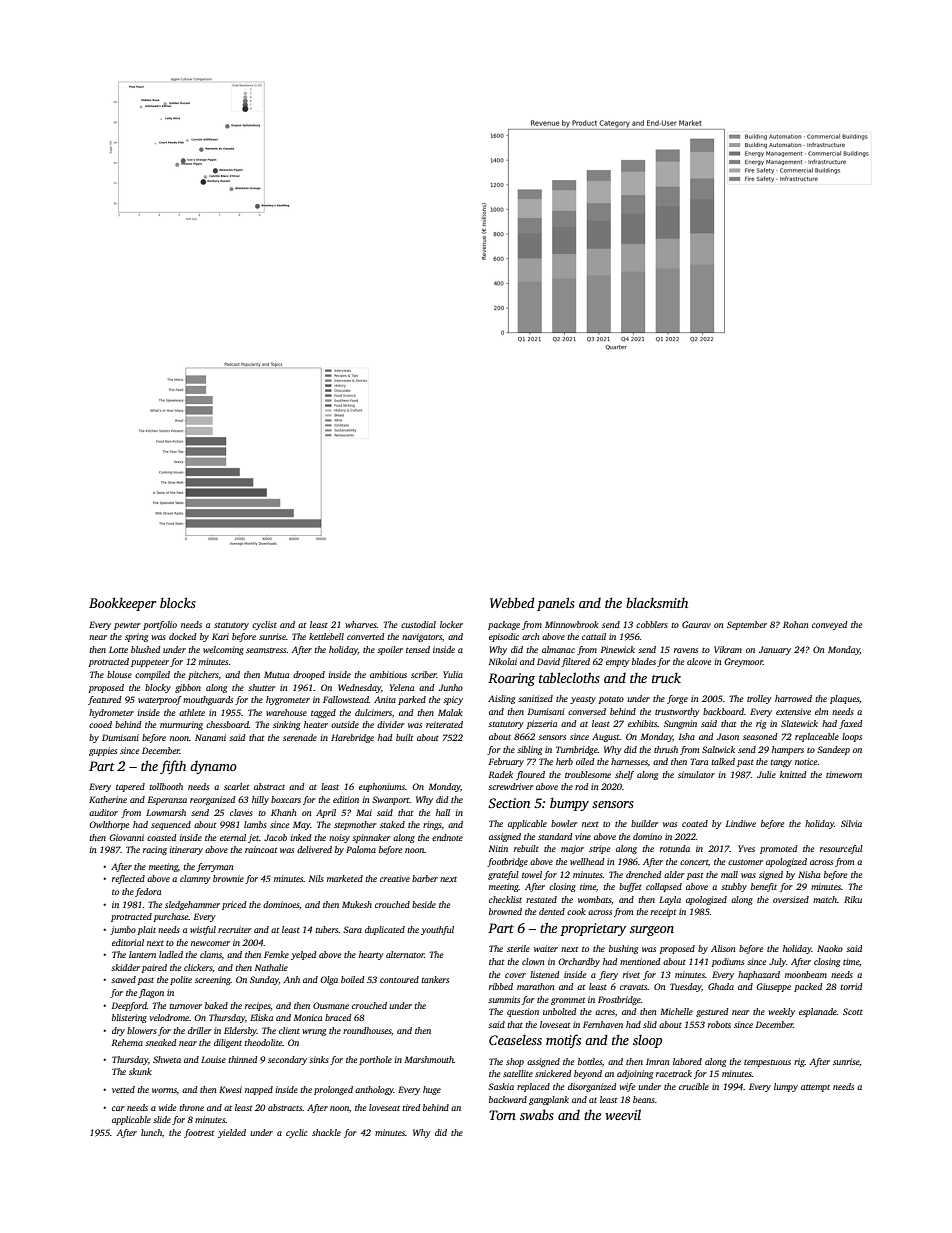 The image size is (952, 1233). I want to click on Frostbridge, so click(619, 1000).
